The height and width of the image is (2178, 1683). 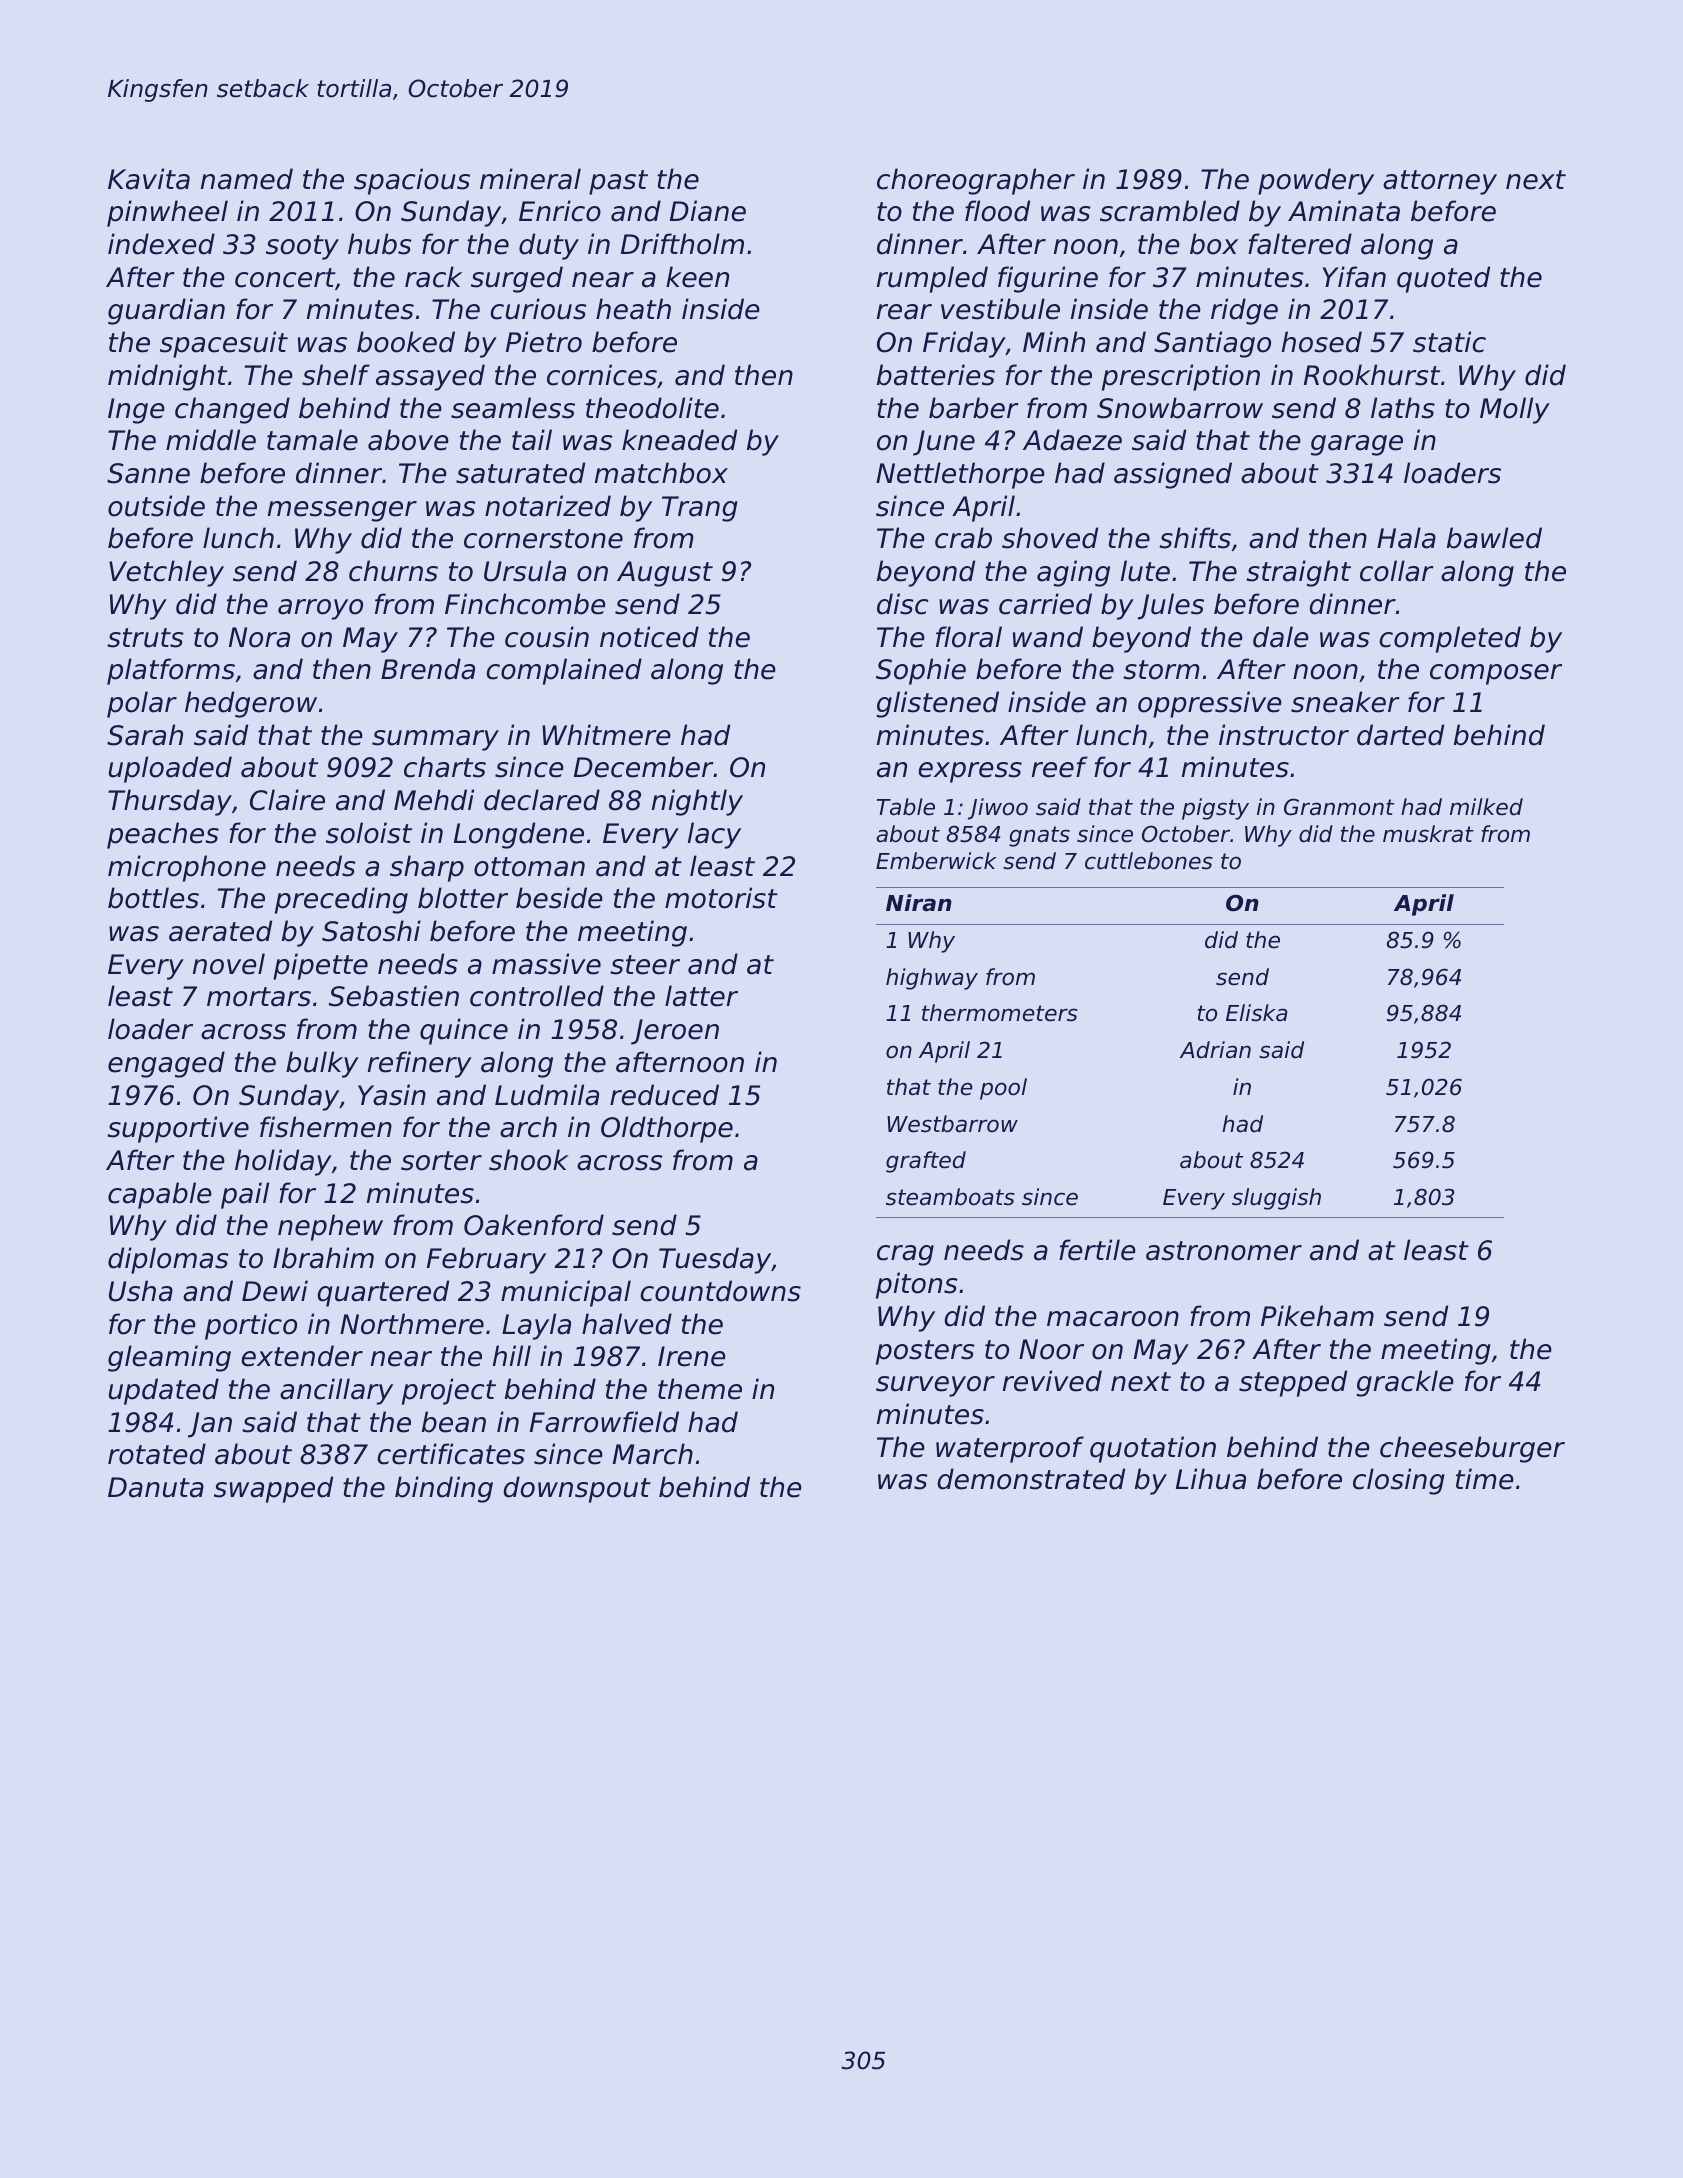 What do you see at coordinates (700, 1389) in the image?
I see `theme` at bounding box center [700, 1389].
